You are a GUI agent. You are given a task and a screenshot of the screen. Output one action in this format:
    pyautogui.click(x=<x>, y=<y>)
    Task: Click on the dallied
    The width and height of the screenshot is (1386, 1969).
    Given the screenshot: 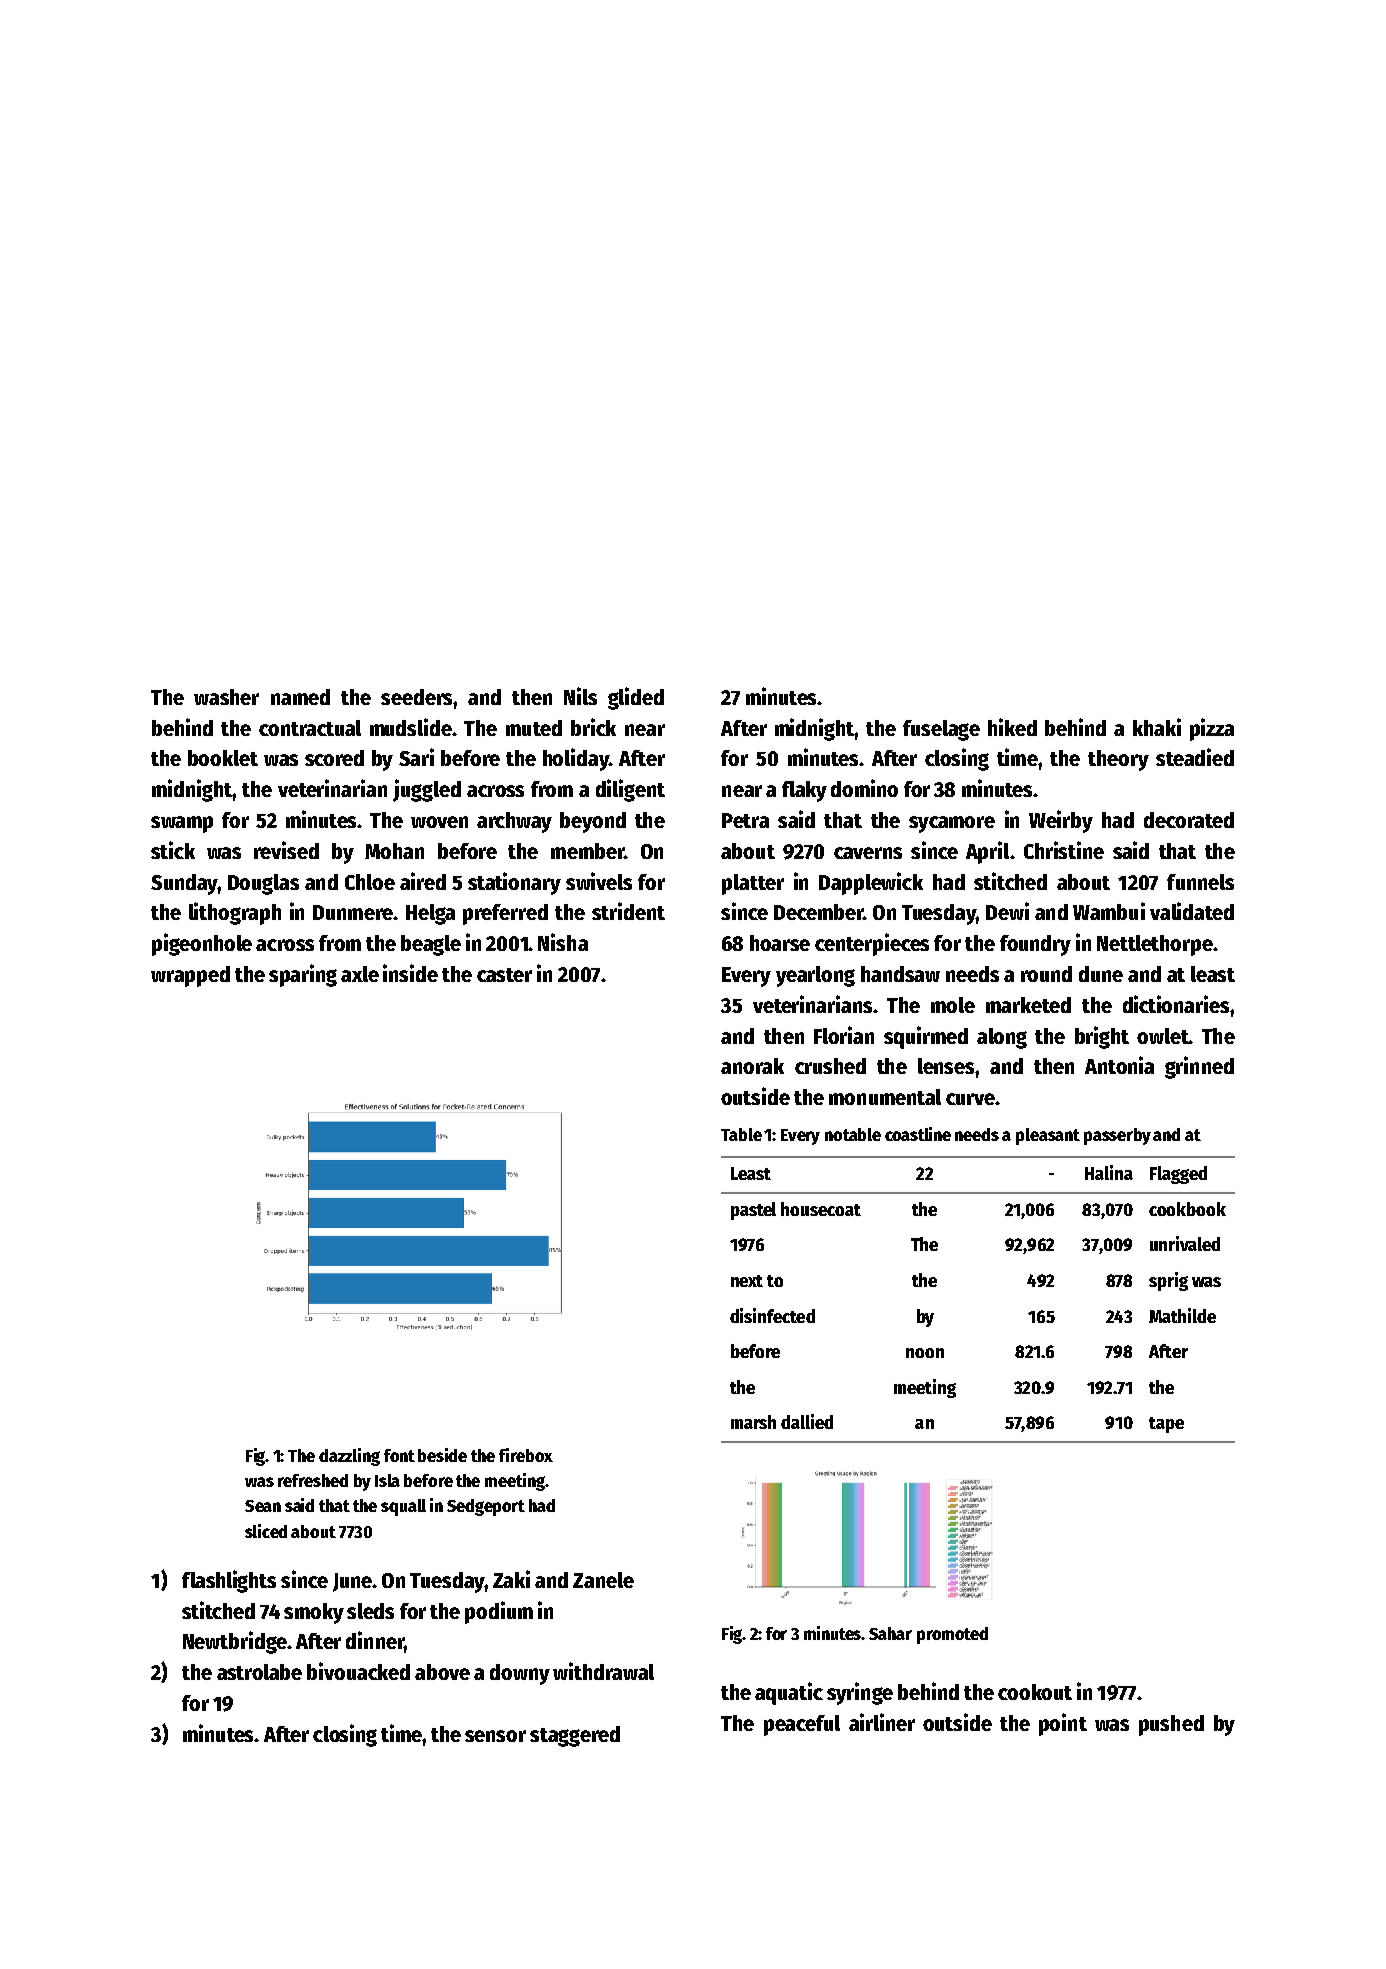 What is the action you would take?
    pyautogui.click(x=807, y=1421)
